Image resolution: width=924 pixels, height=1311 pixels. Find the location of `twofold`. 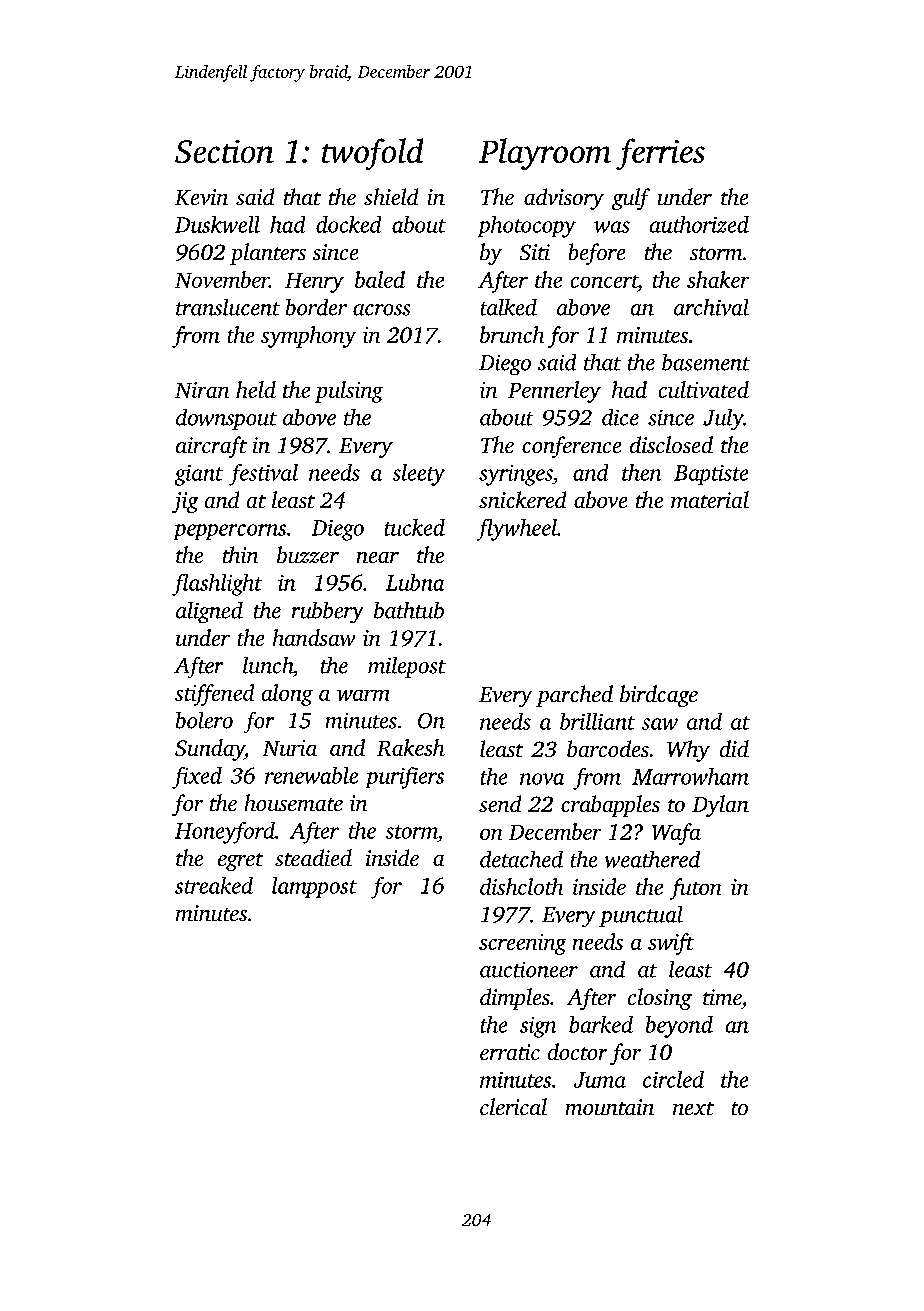

twofold is located at coordinates (372, 154).
